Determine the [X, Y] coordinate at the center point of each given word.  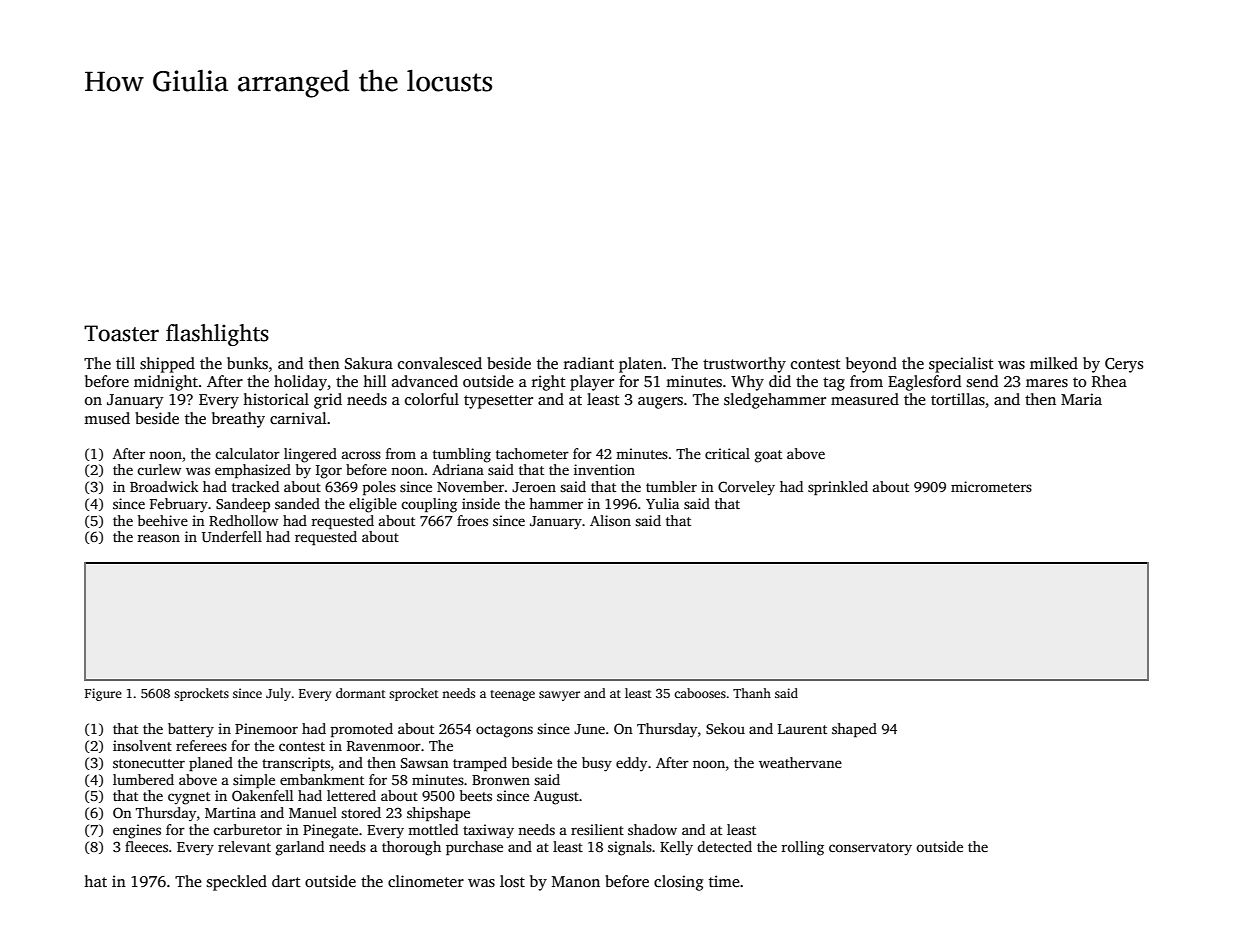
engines [137, 831]
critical [727, 453]
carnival [298, 418]
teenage [512, 695]
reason [159, 538]
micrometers [991, 486]
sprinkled [838, 488]
